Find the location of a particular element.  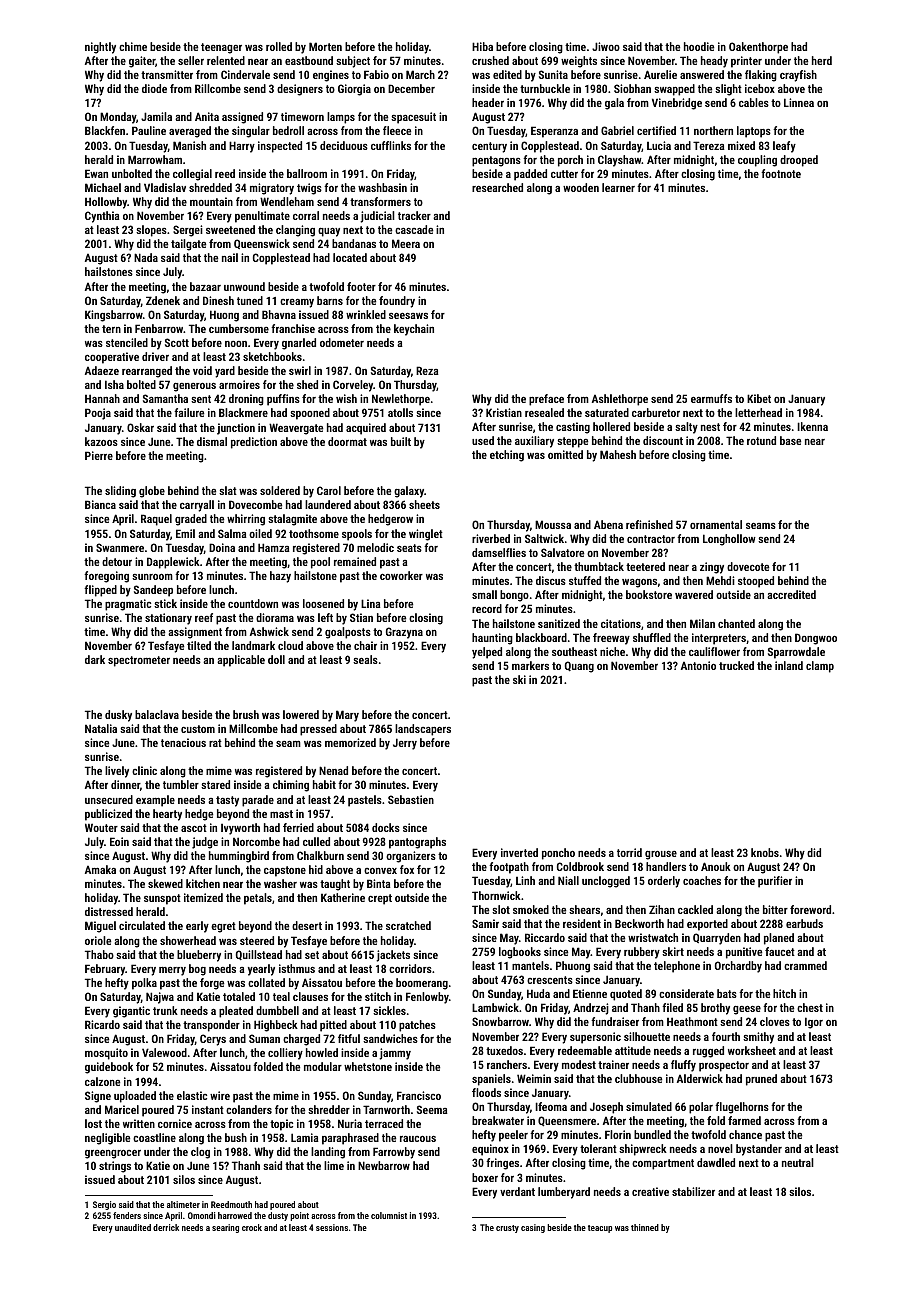

Morten is located at coordinates (325, 46).
